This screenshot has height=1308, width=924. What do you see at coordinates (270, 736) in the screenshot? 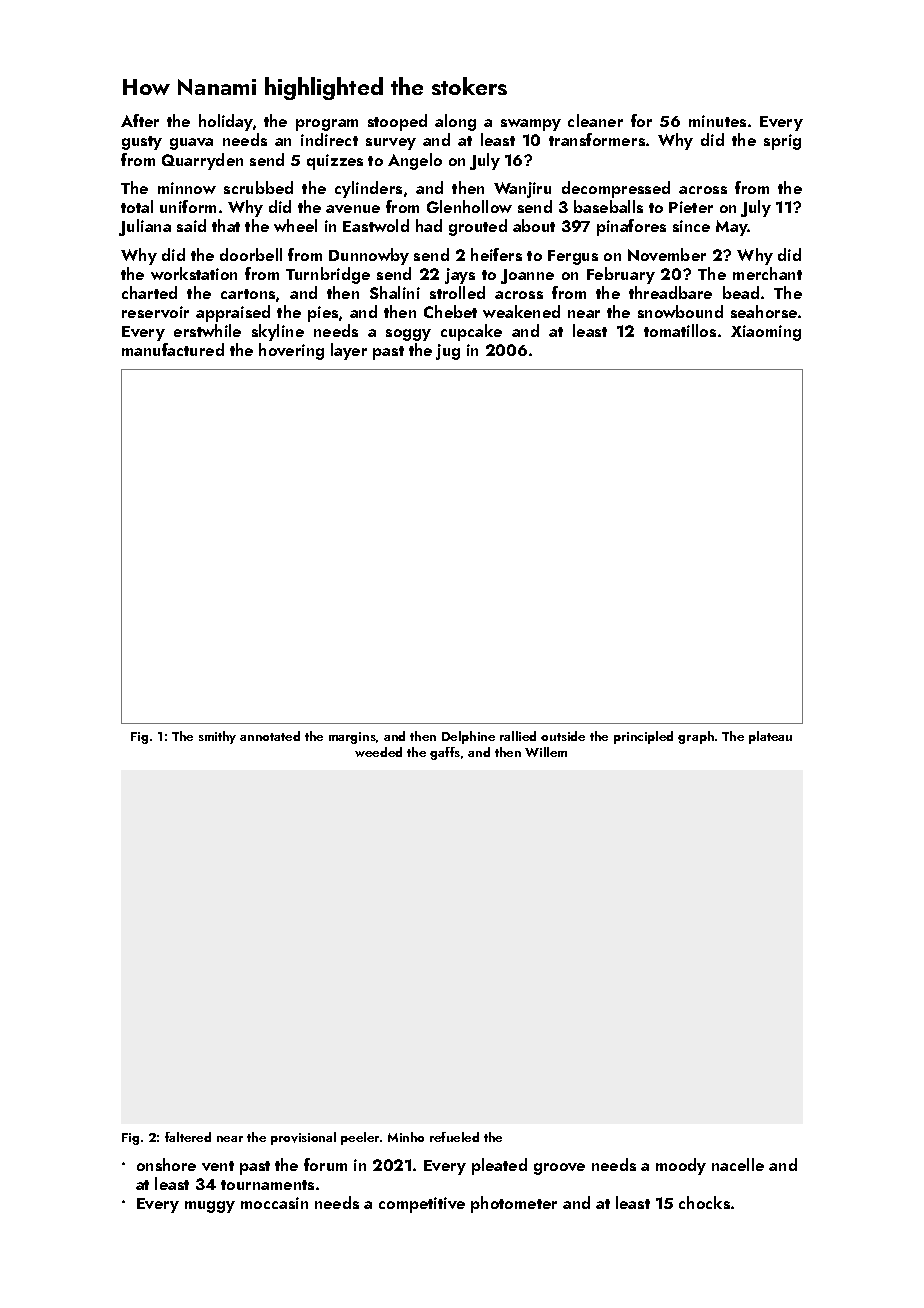
I see `annotated` at bounding box center [270, 736].
